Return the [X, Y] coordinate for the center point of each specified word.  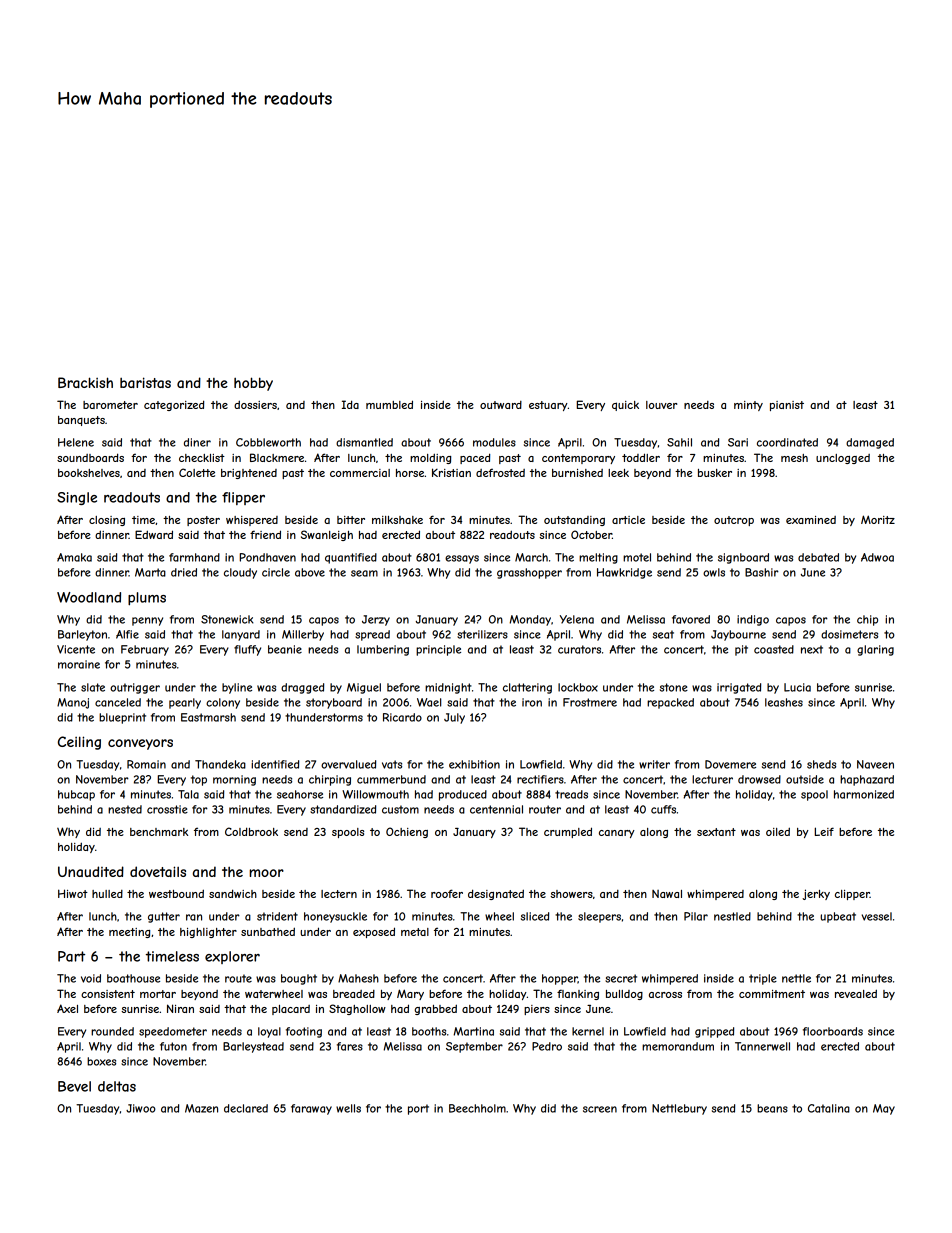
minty [748, 406]
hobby [253, 384]
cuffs [663, 809]
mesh [794, 458]
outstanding [574, 521]
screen [600, 1109]
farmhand [194, 557]
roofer [447, 893]
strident [277, 916]
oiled [778, 831]
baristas [145, 382]
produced [463, 795]
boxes [101, 1061]
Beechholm [477, 1108]
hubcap [76, 795]
